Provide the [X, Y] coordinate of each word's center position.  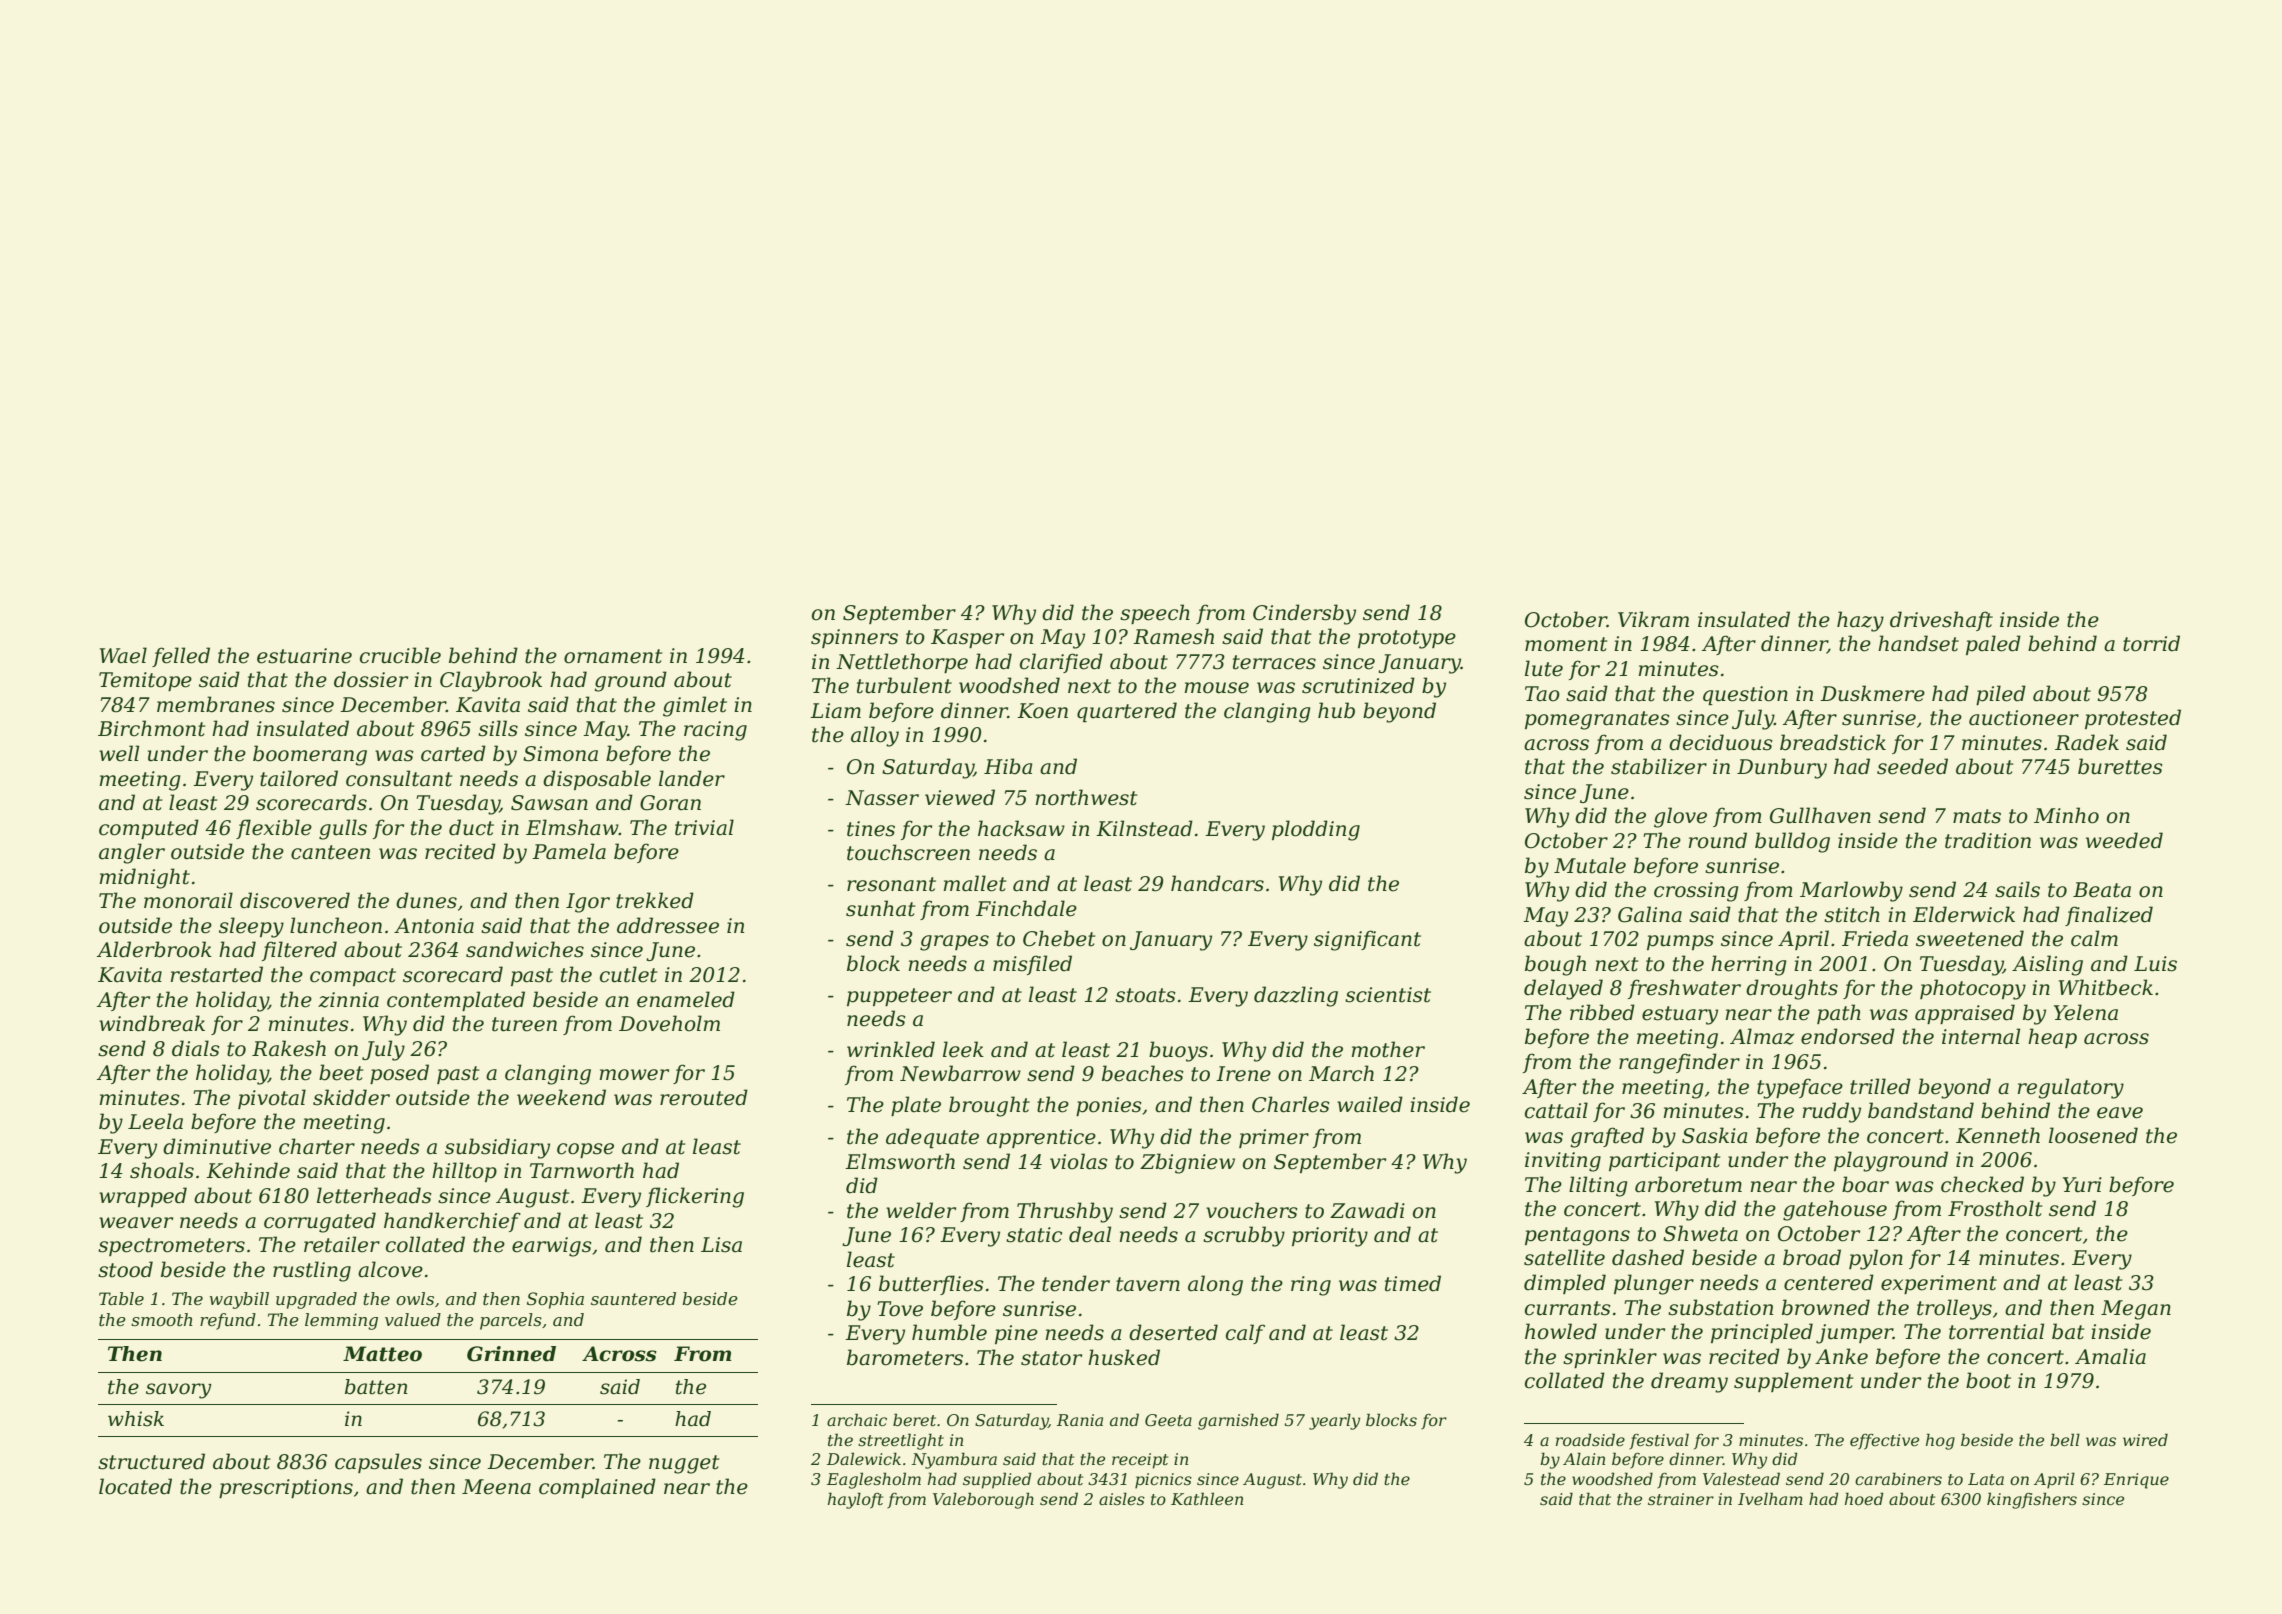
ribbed [1602, 1012]
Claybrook [491, 681]
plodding [1316, 830]
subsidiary [497, 1148]
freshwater [1684, 989]
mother [1388, 1049]
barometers [905, 1357]
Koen [1042, 711]
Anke [1841, 1356]
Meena [496, 1487]
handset [1918, 643]
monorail [188, 900]
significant [1367, 940]
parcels [511, 1321]
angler [132, 853]
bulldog [1792, 842]
